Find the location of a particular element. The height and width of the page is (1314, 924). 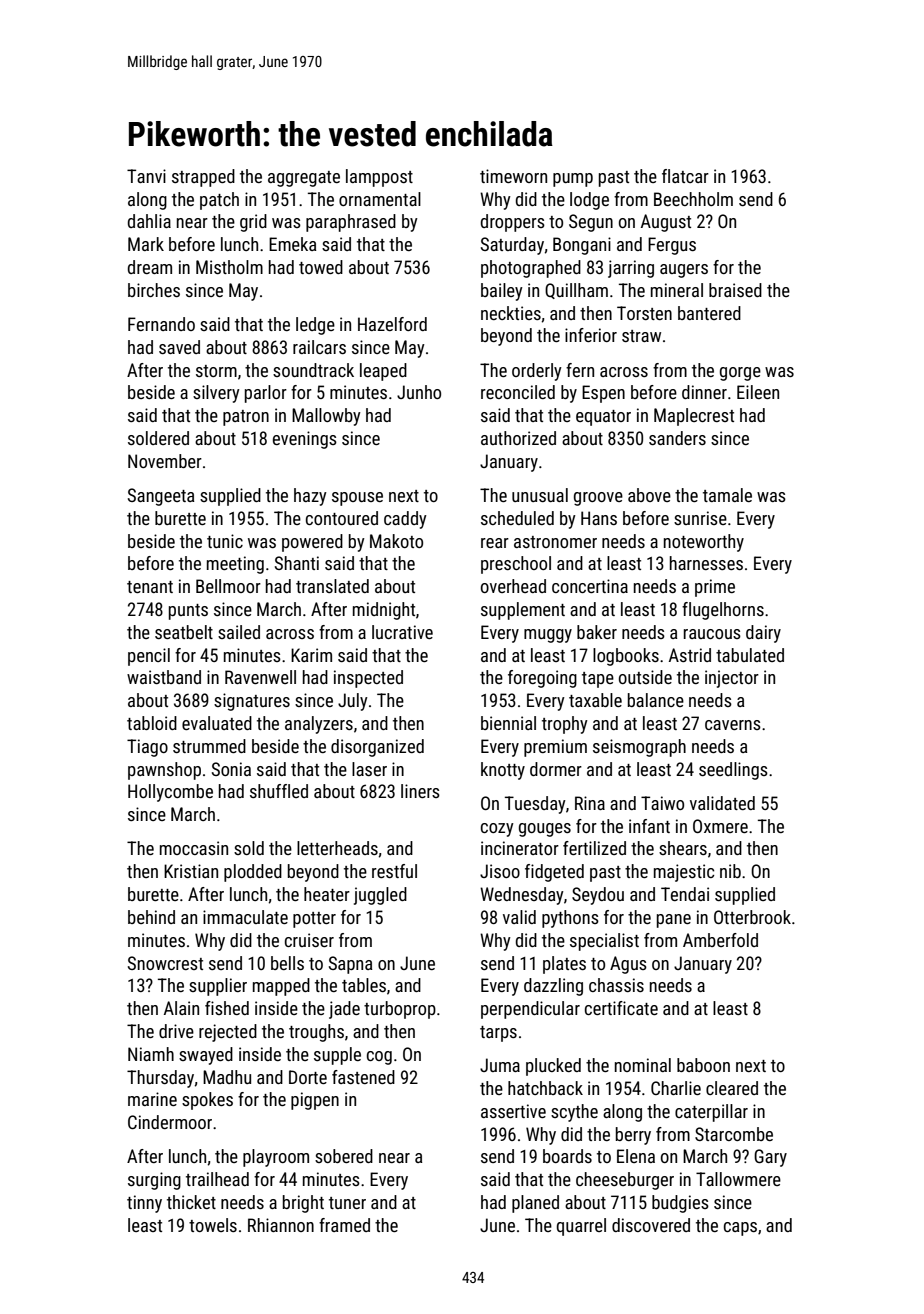

rejected is located at coordinates (228, 1033).
